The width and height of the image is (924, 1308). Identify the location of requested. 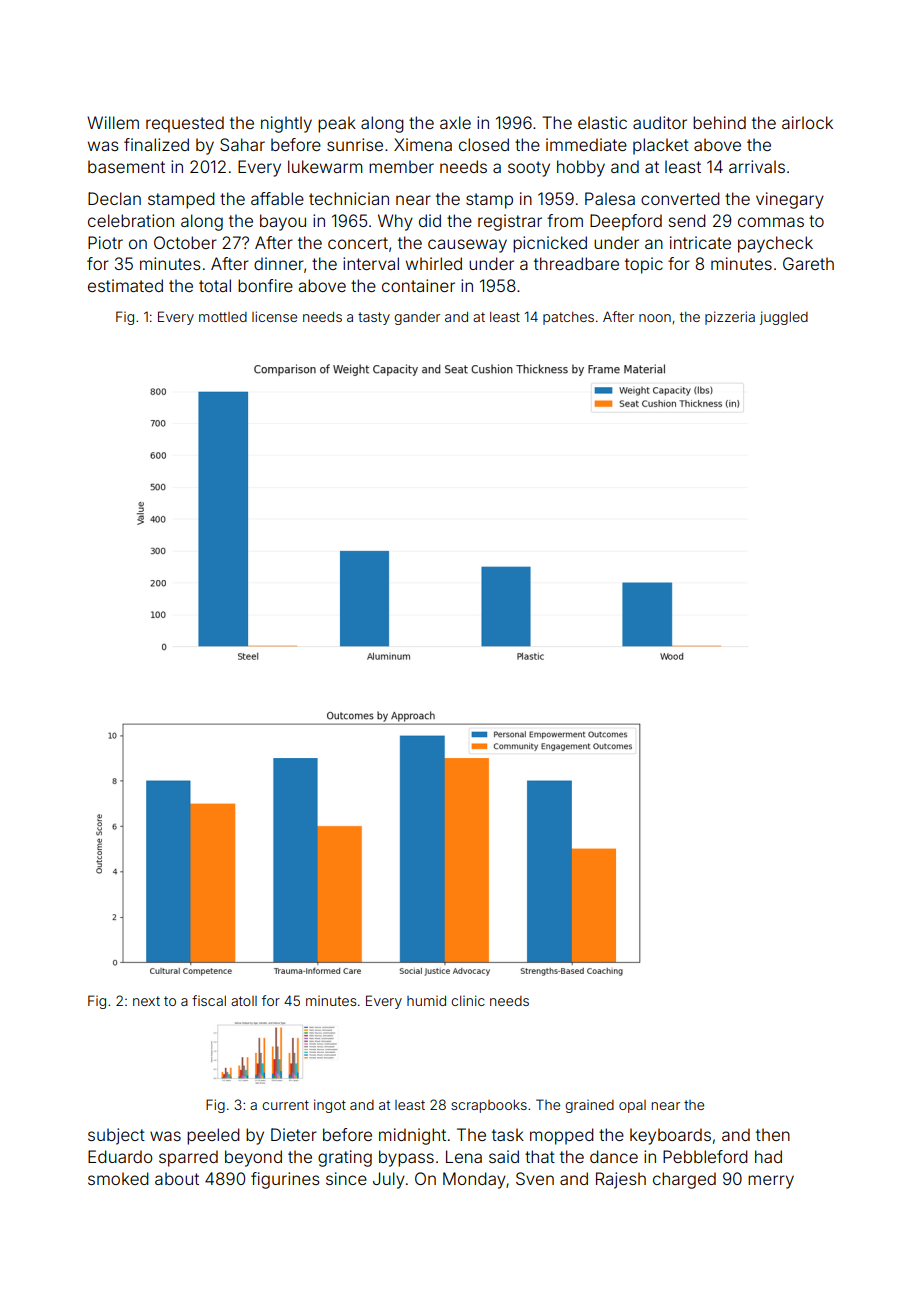
(185, 124).
